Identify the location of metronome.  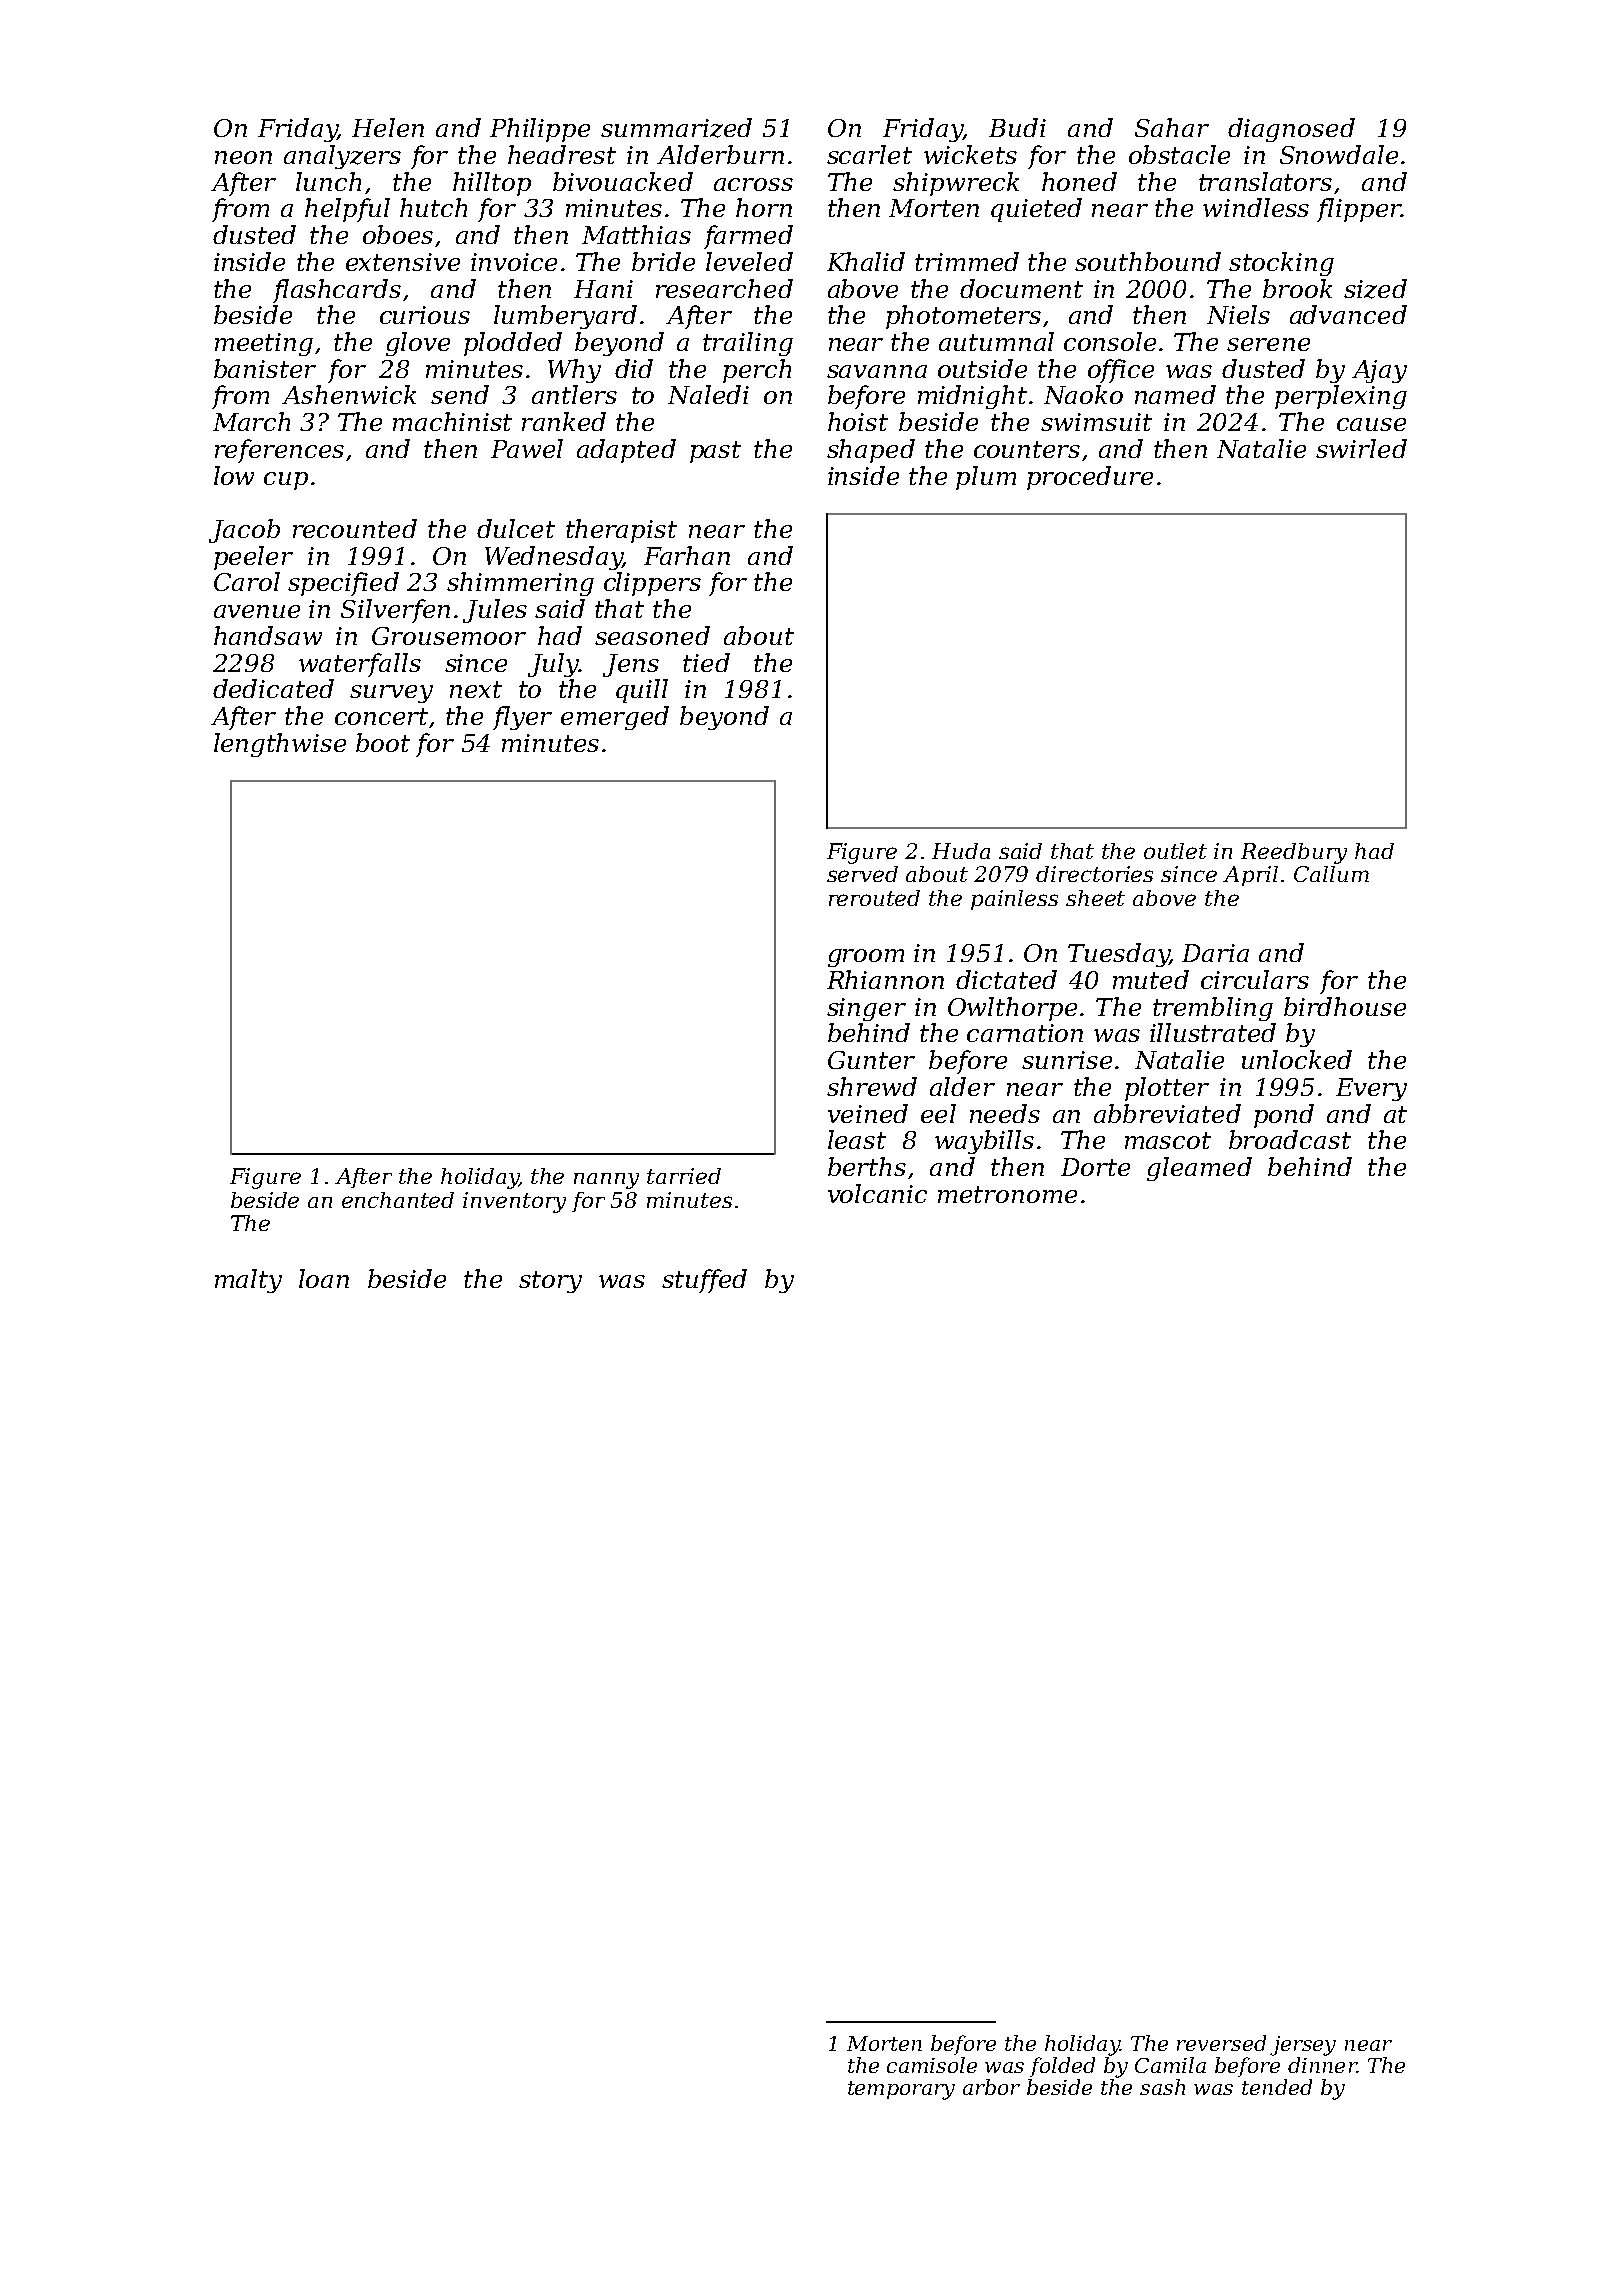
(1007, 1194).
